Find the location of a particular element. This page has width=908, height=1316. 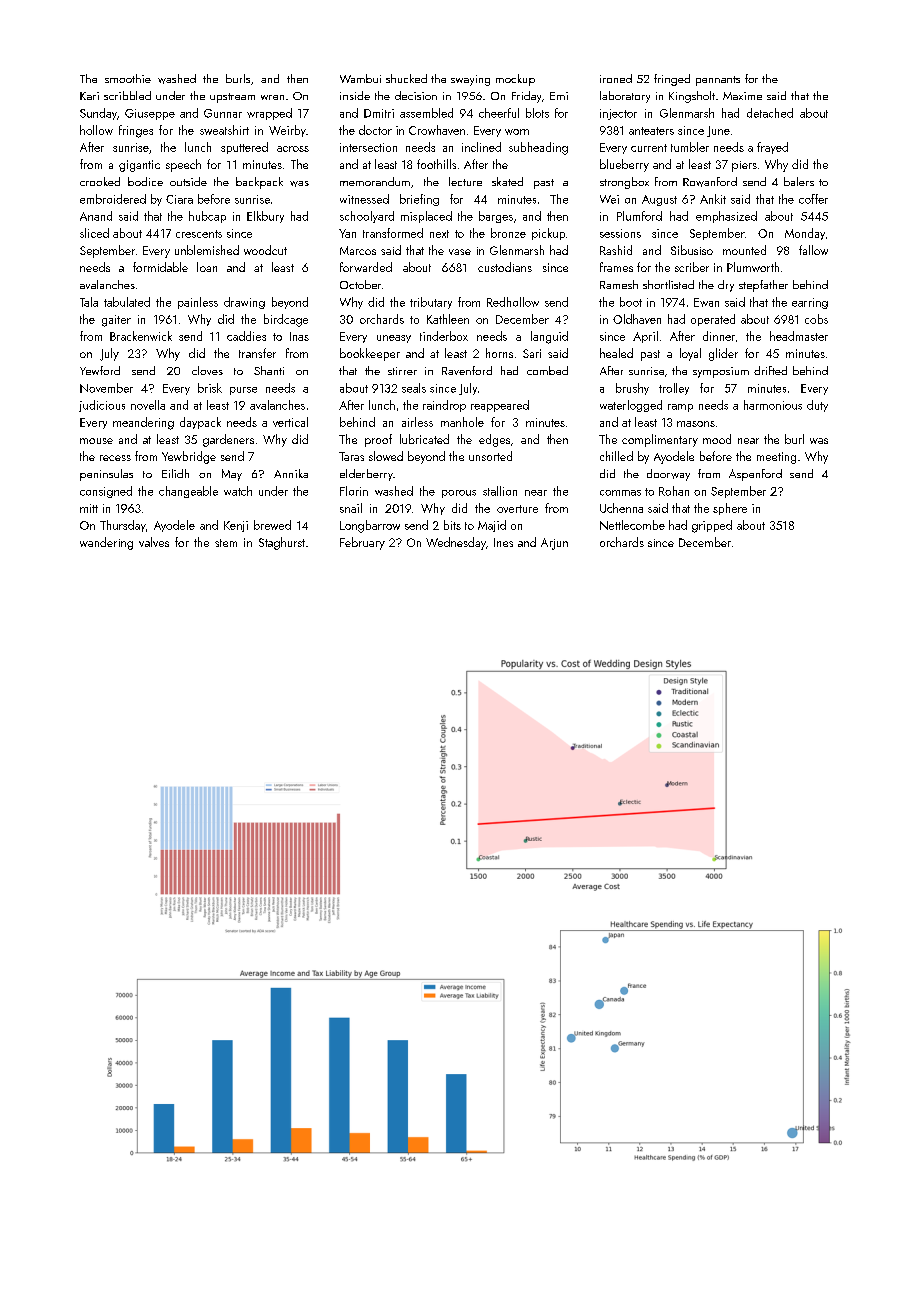

pennants is located at coordinates (718, 81).
